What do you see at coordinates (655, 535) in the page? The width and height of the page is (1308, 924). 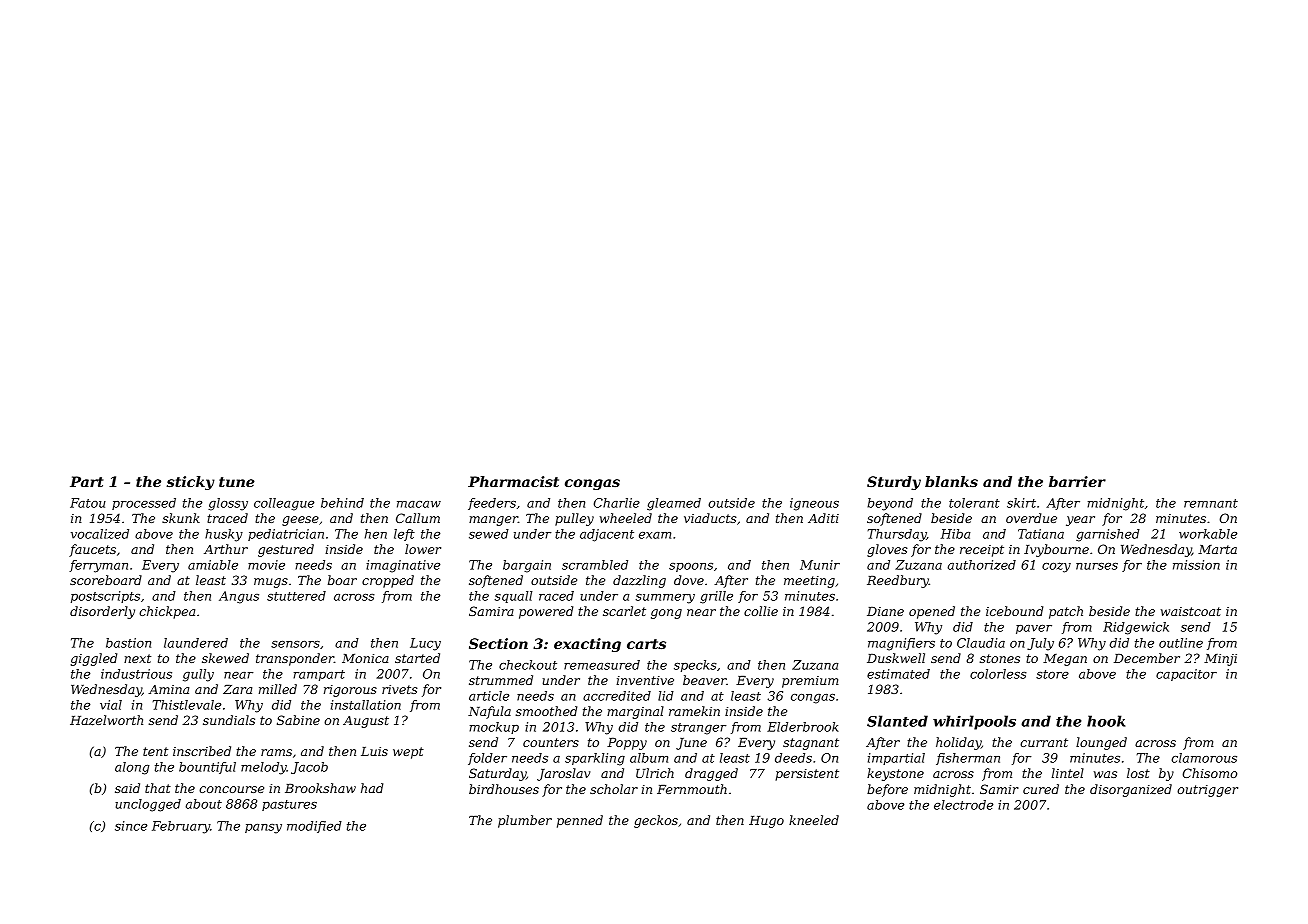 I see `exam` at bounding box center [655, 535].
